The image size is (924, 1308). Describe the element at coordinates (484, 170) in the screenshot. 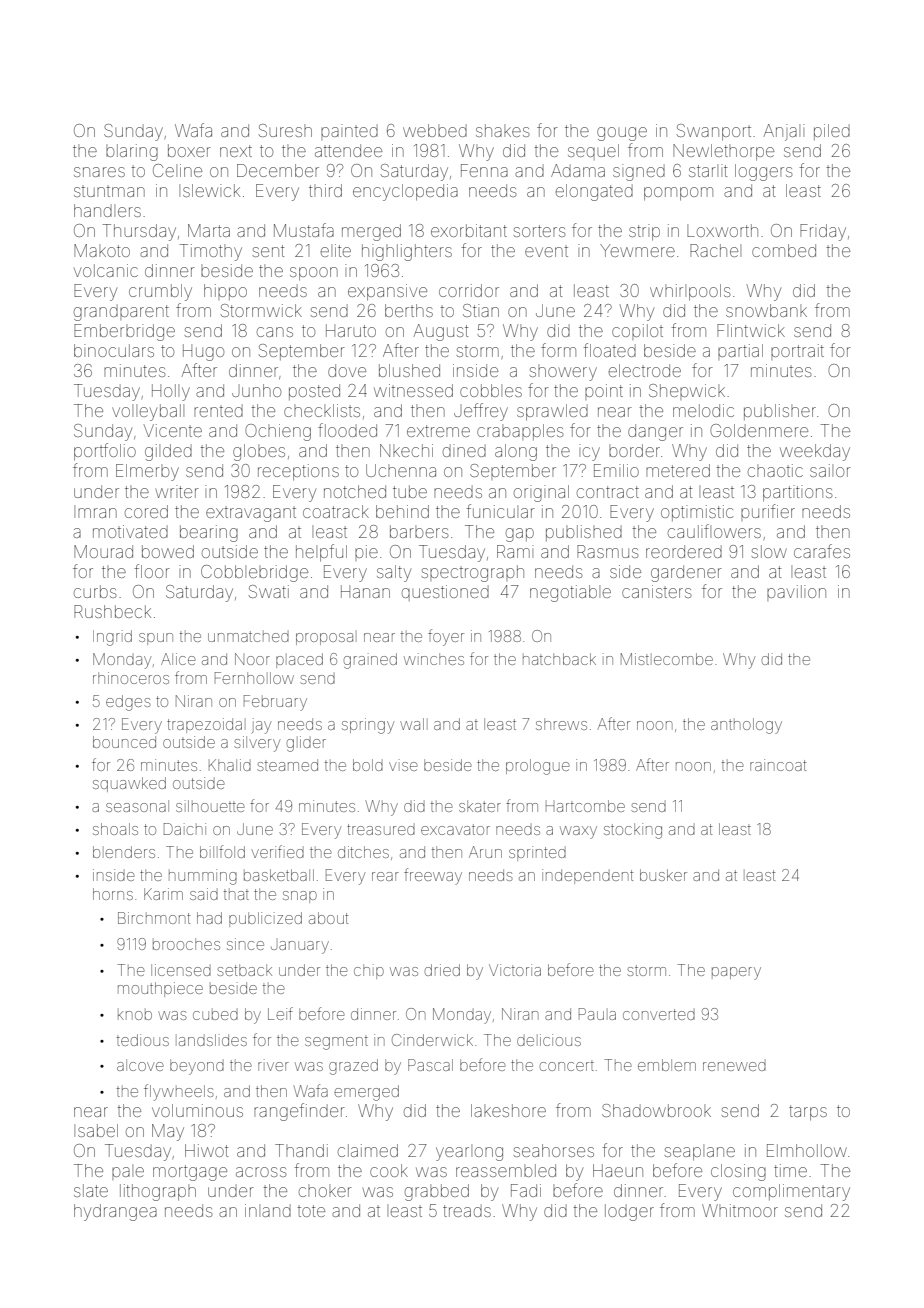

I see `Fenna` at that location.
